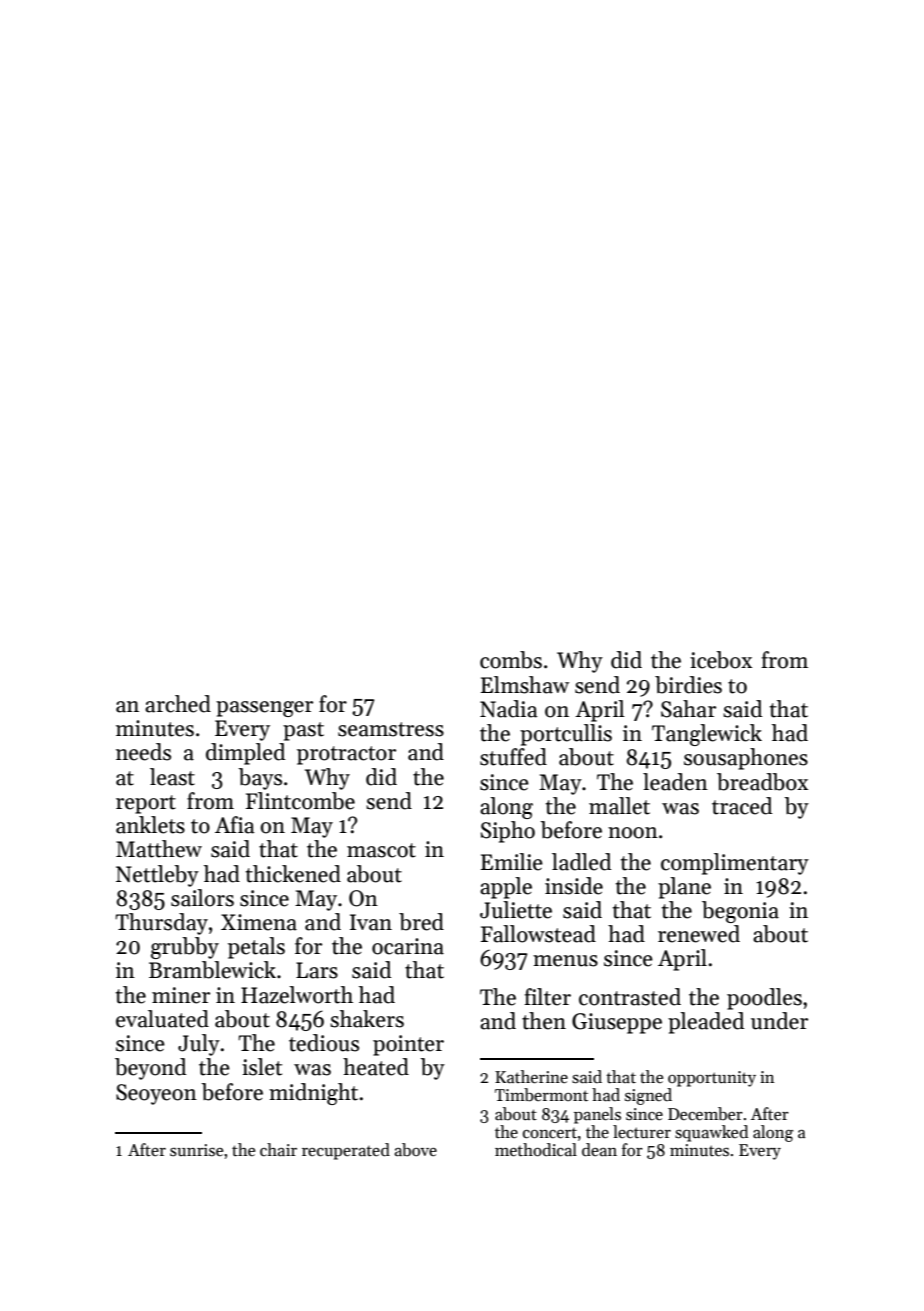 This document has height=1311, width=924. What do you see at coordinates (675, 782) in the document?
I see `leaden` at bounding box center [675, 782].
